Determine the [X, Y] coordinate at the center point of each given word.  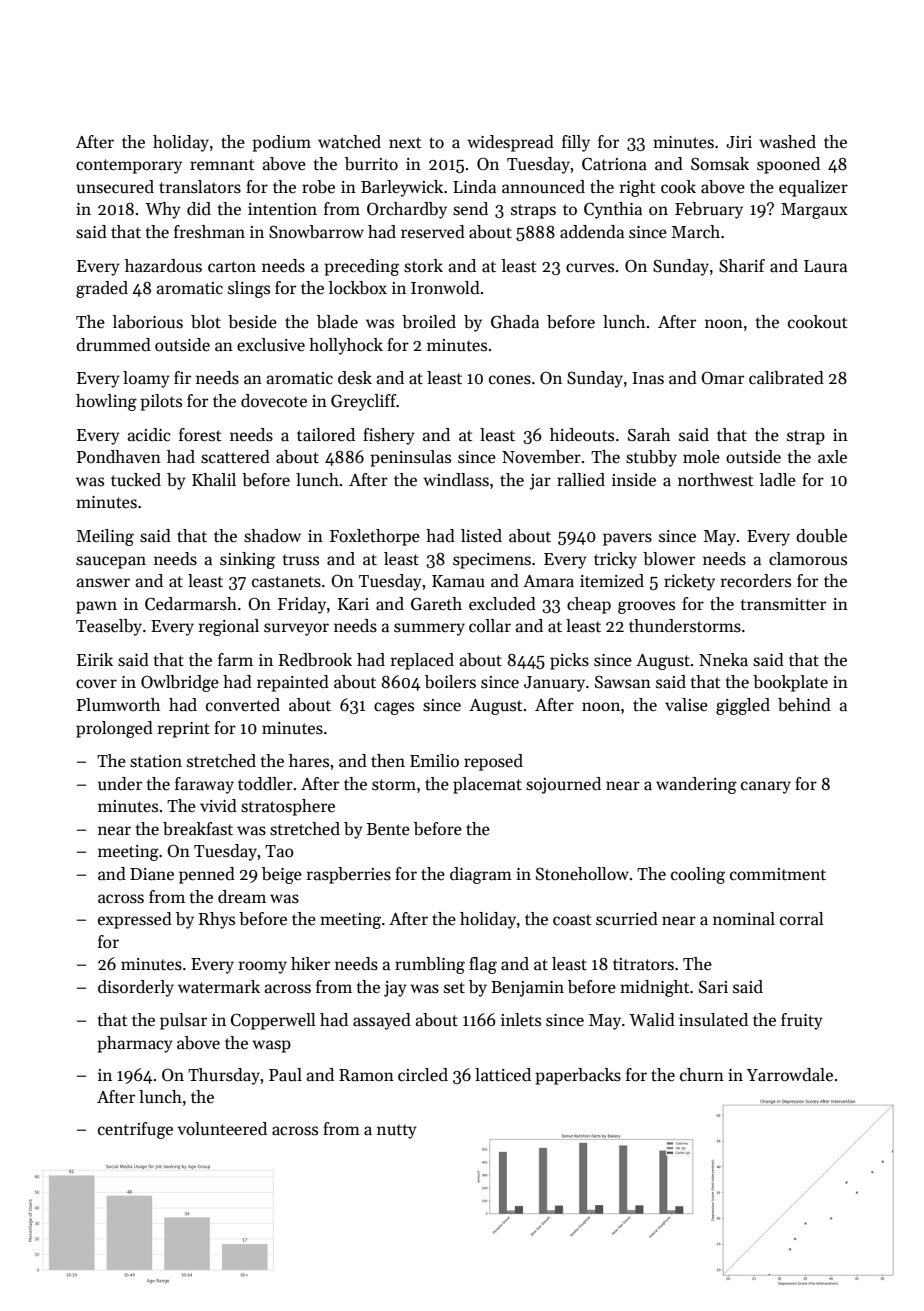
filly [576, 143]
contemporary [129, 166]
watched [349, 142]
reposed [493, 762]
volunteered [222, 1129]
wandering [696, 785]
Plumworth [118, 705]
